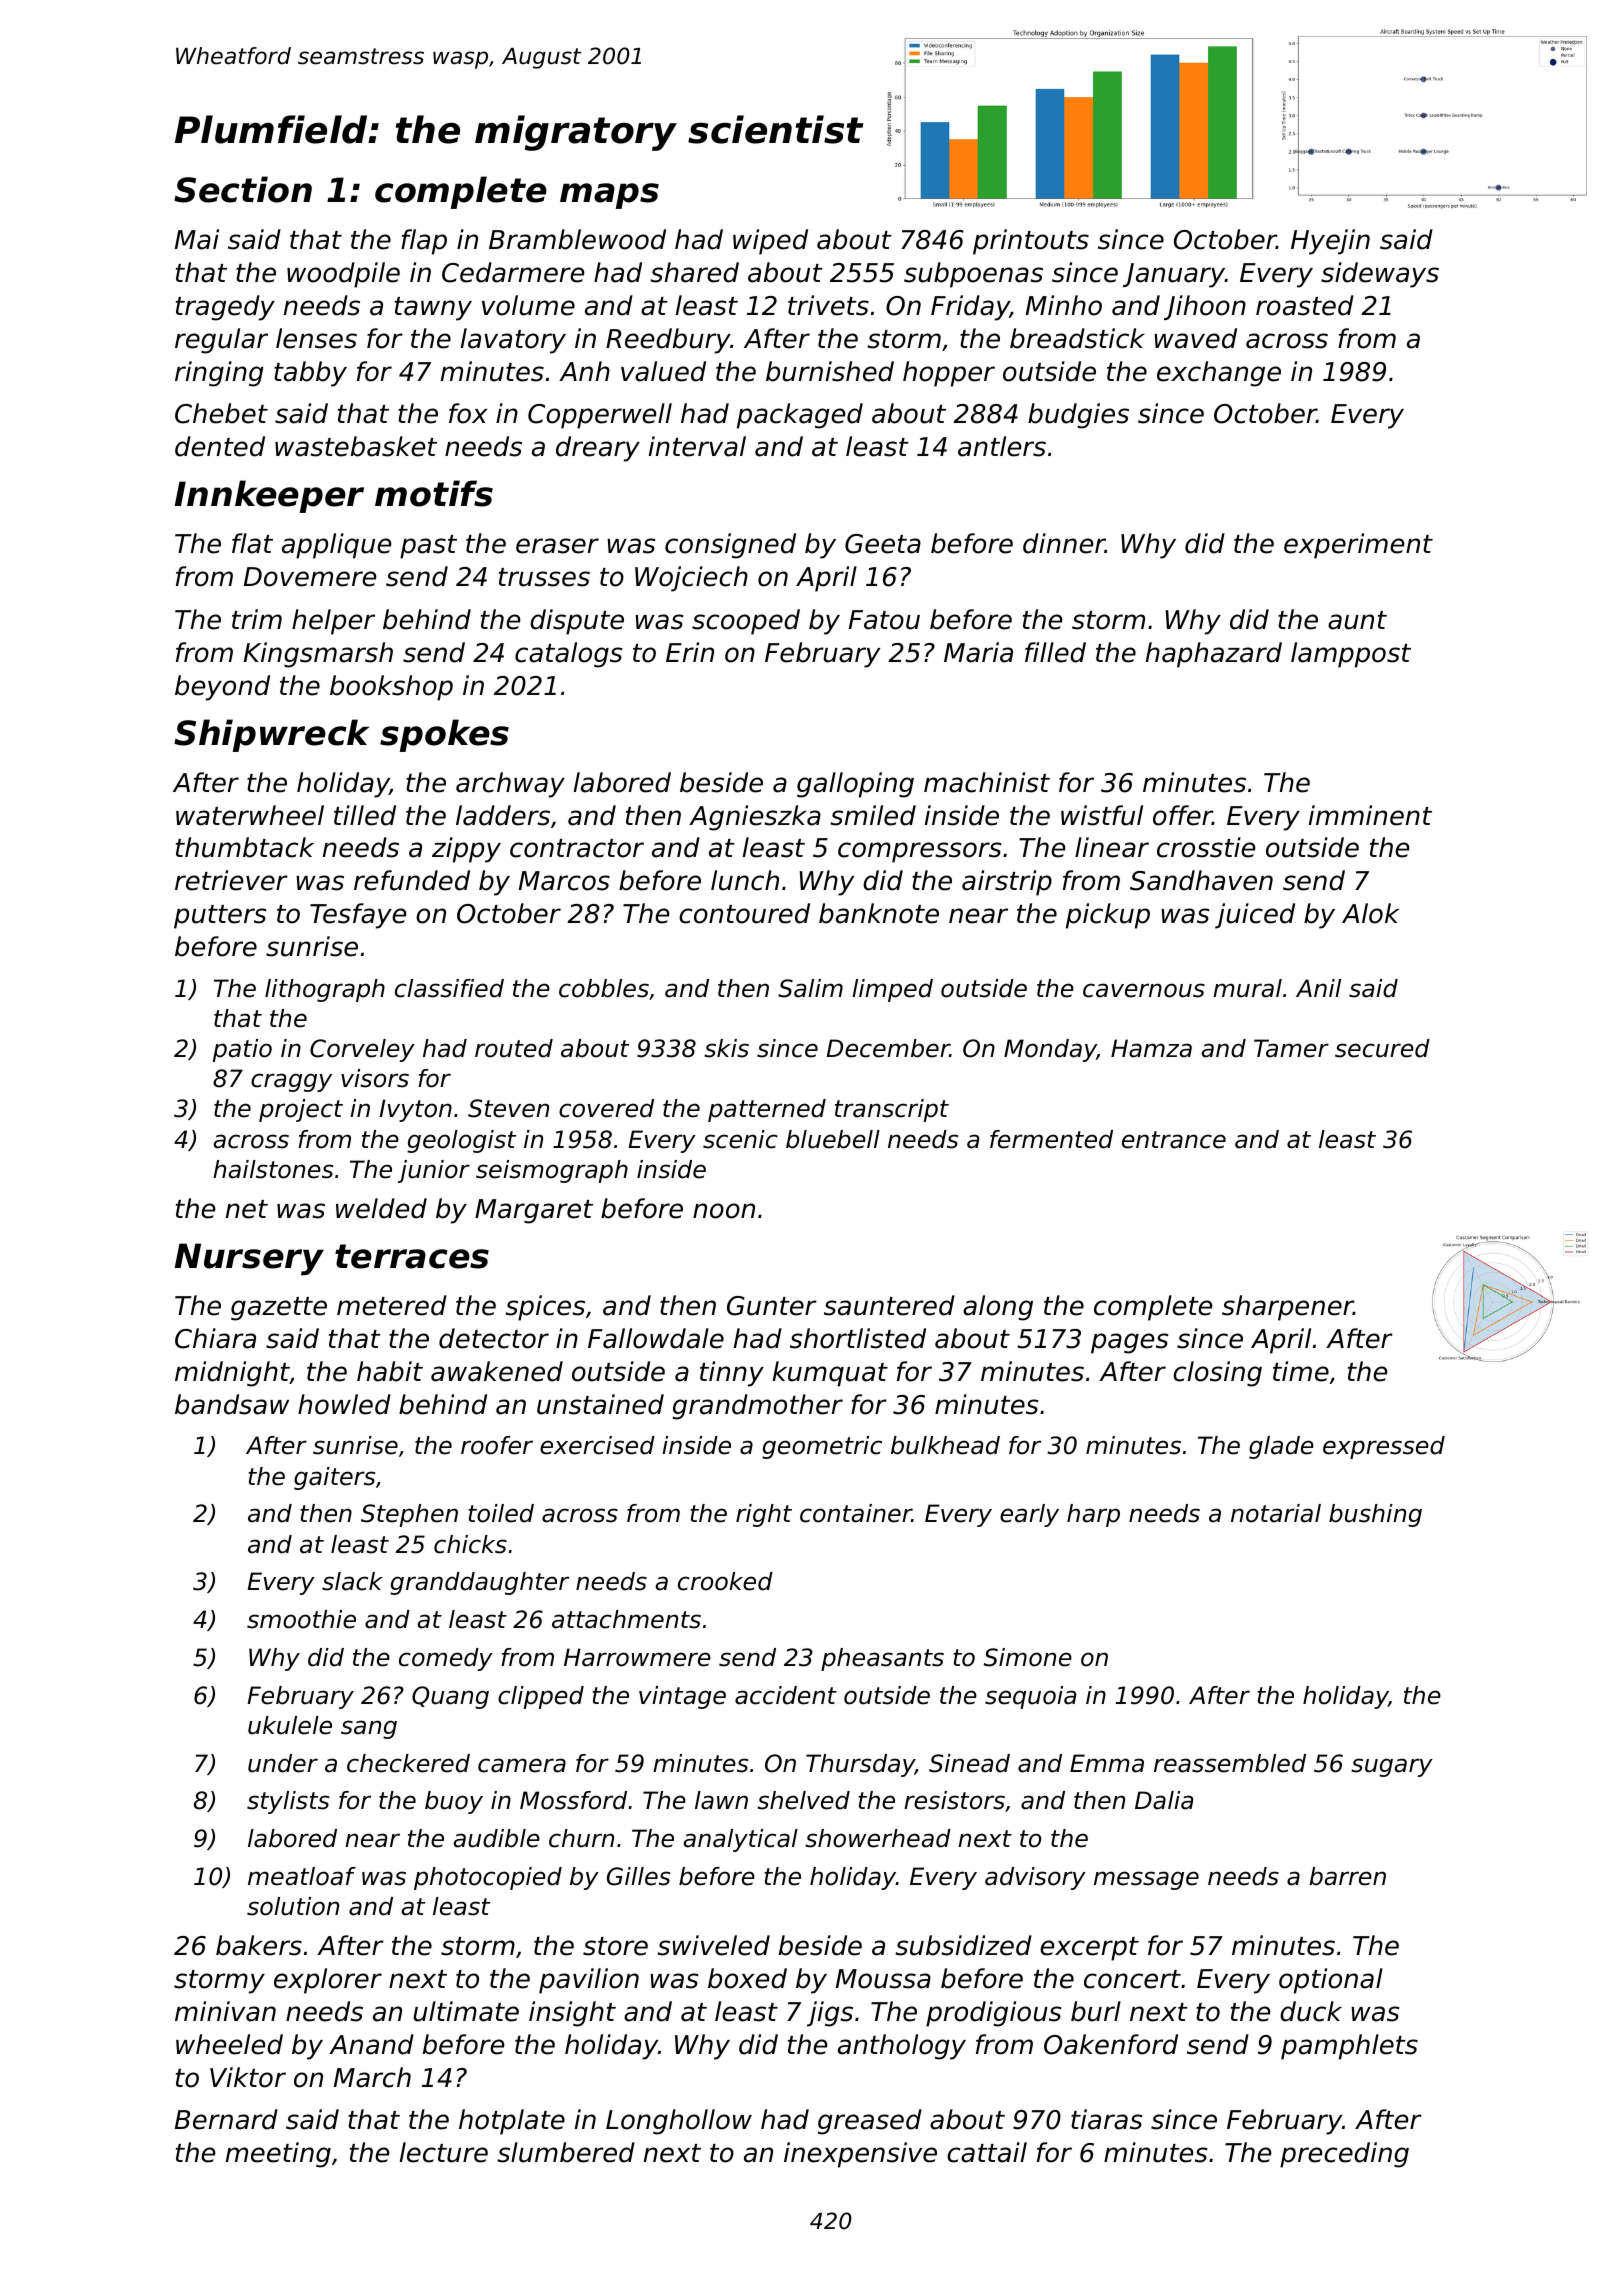 This screenshot has height=2292, width=1620. What do you see at coordinates (1230, 1763) in the screenshot?
I see `reassembled` at bounding box center [1230, 1763].
